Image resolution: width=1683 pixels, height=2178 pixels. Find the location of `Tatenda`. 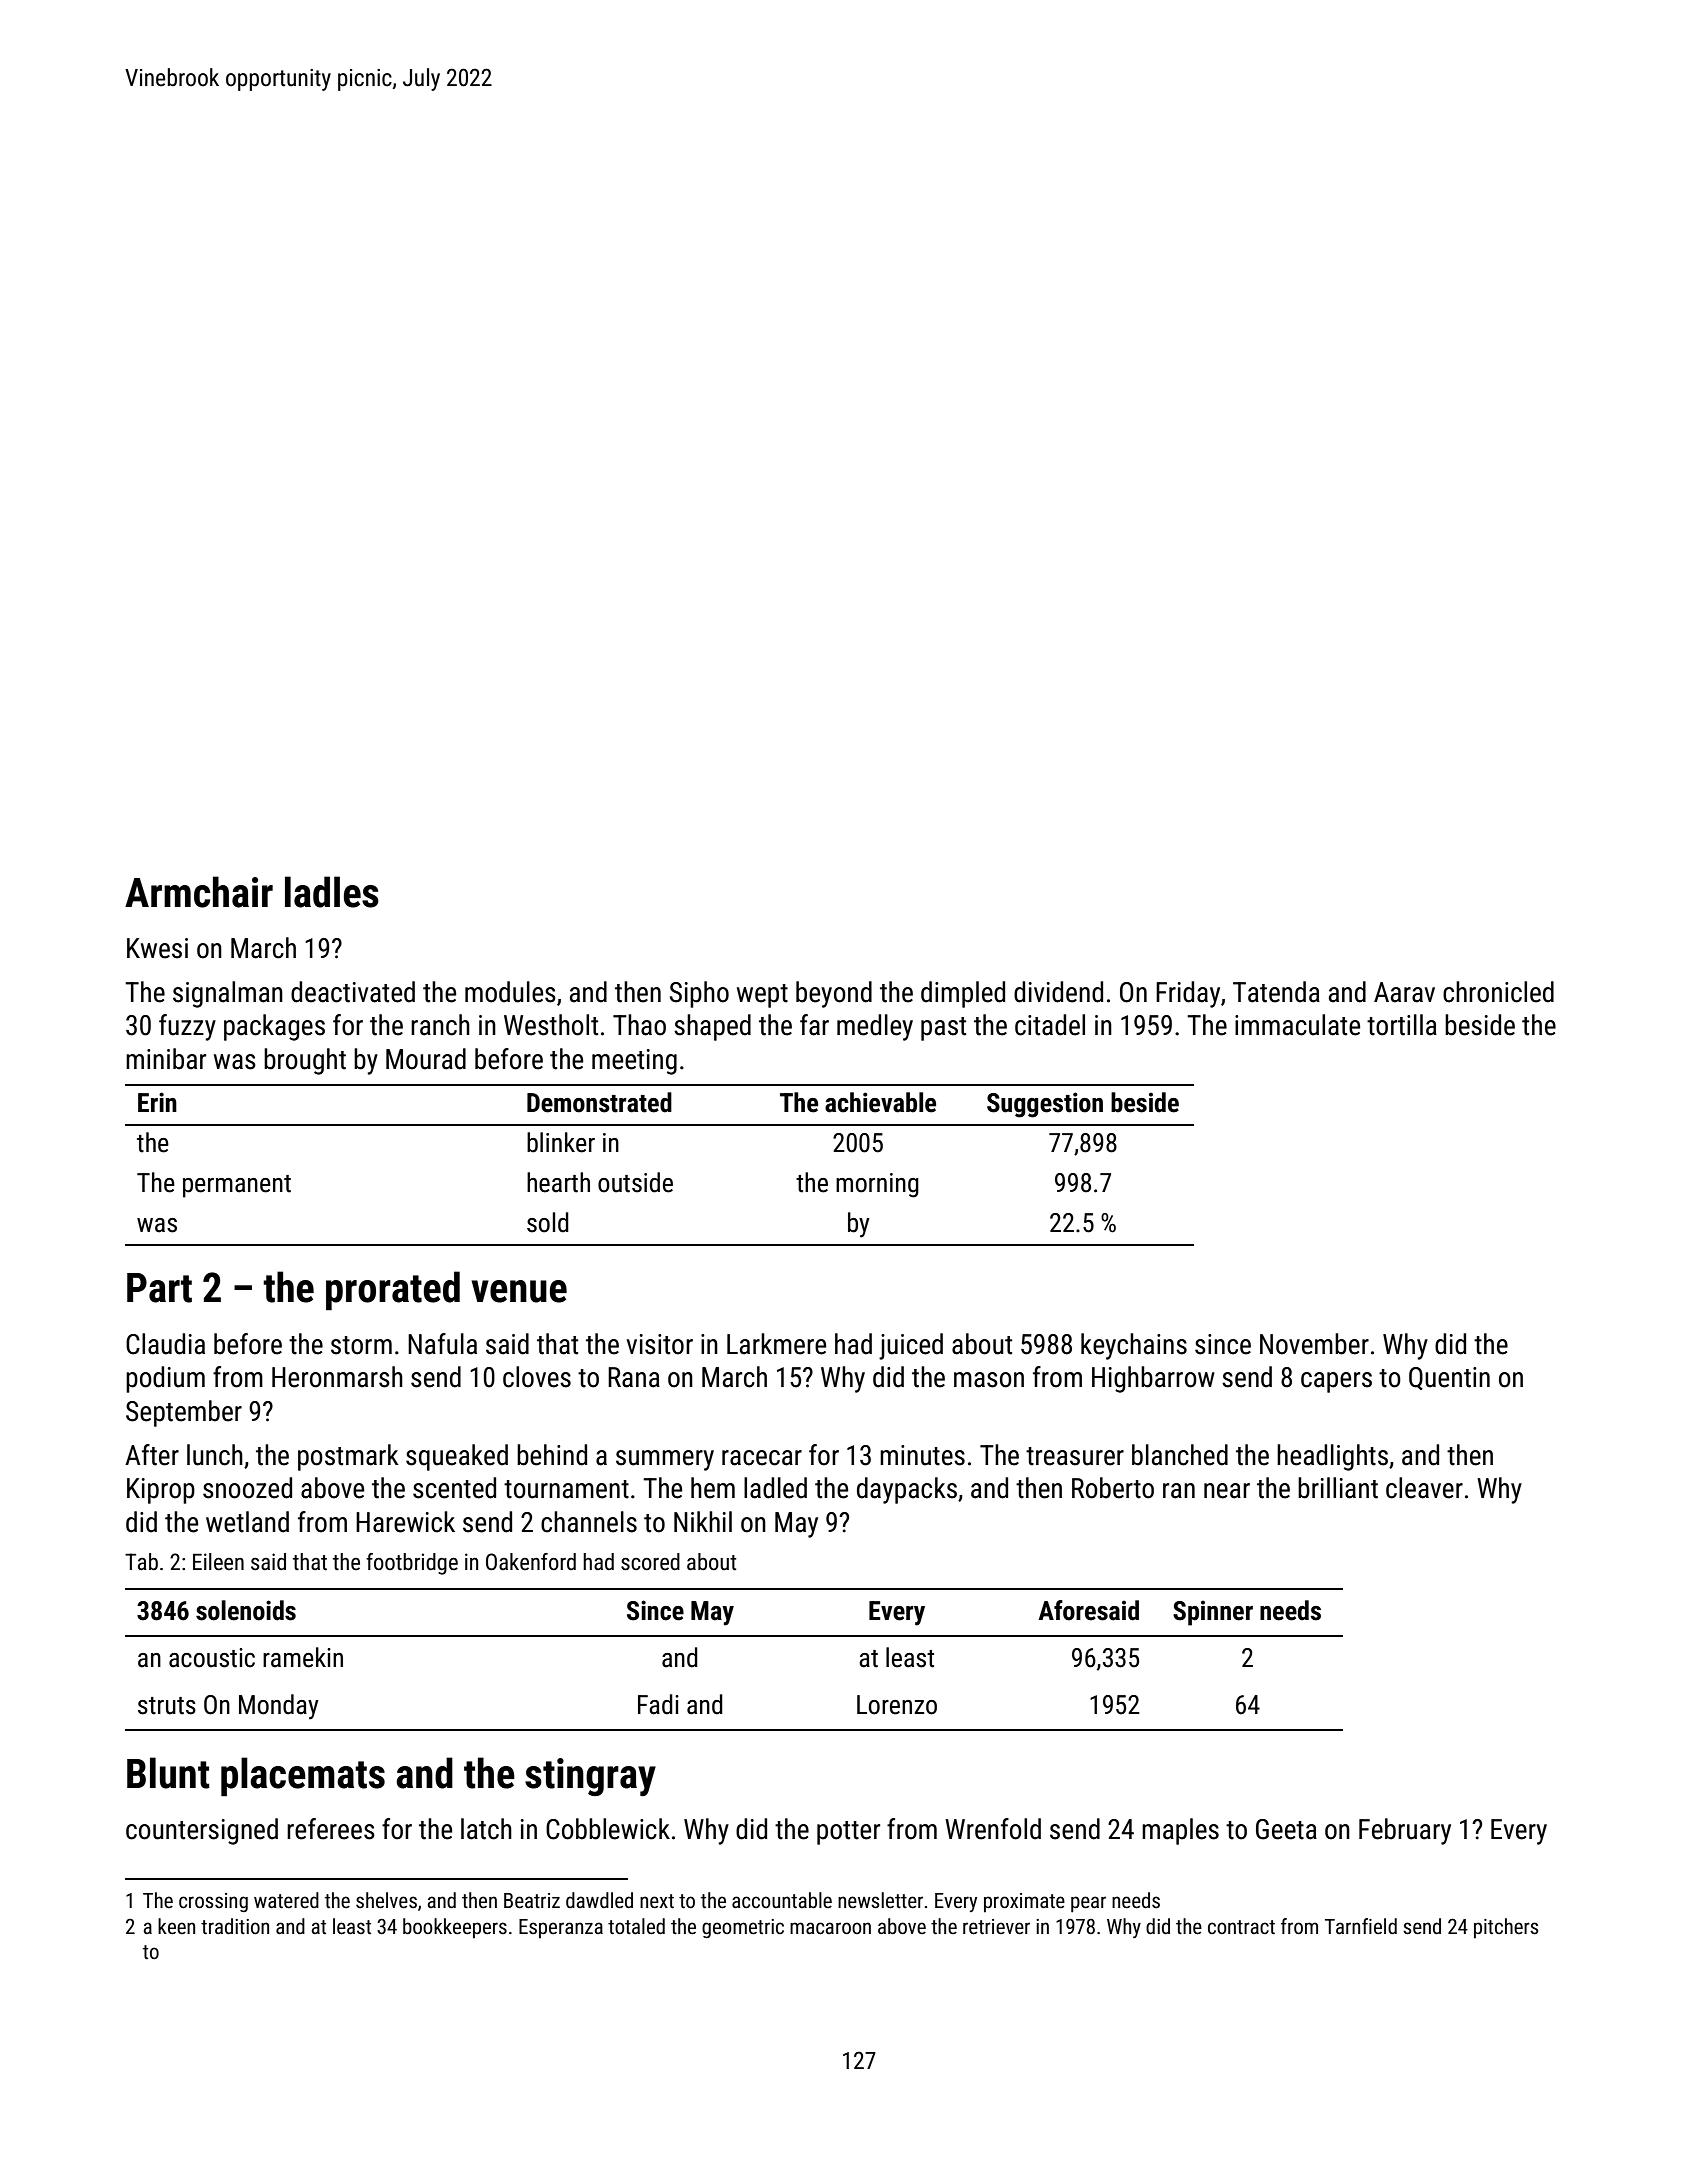

Tatenda is located at coordinates (1276, 992).
